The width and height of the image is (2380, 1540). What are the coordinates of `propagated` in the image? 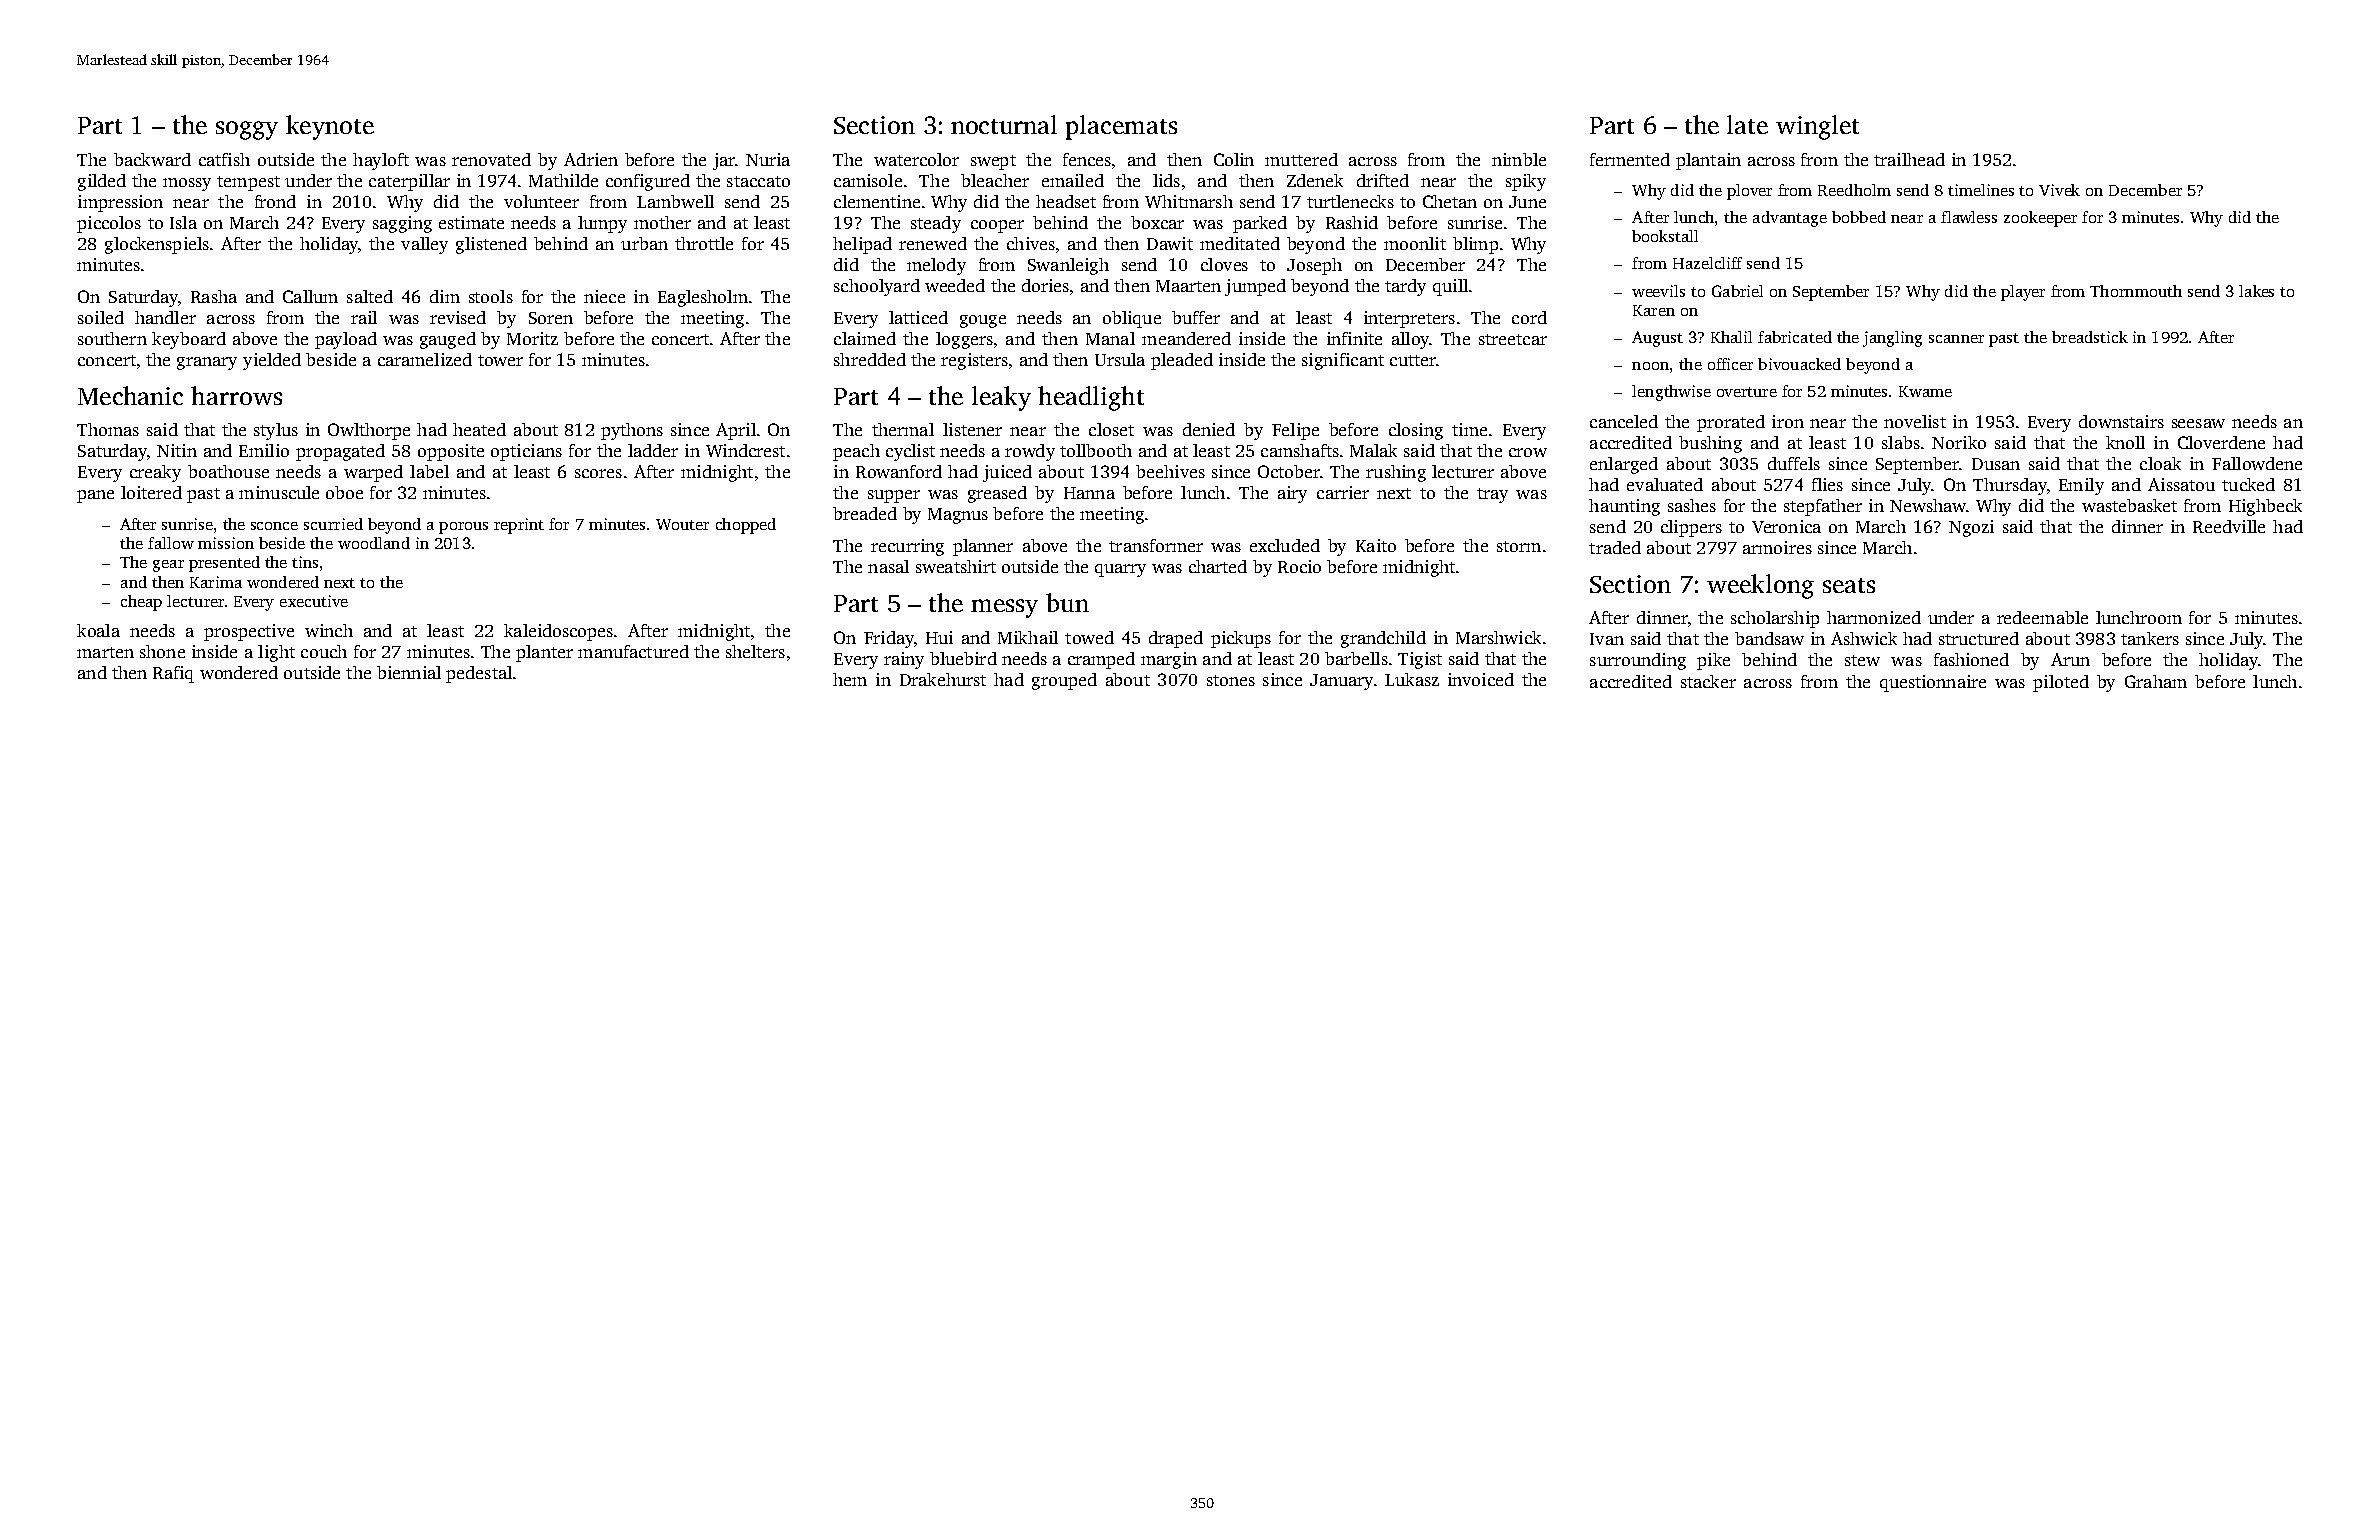 It's located at (340, 452).
